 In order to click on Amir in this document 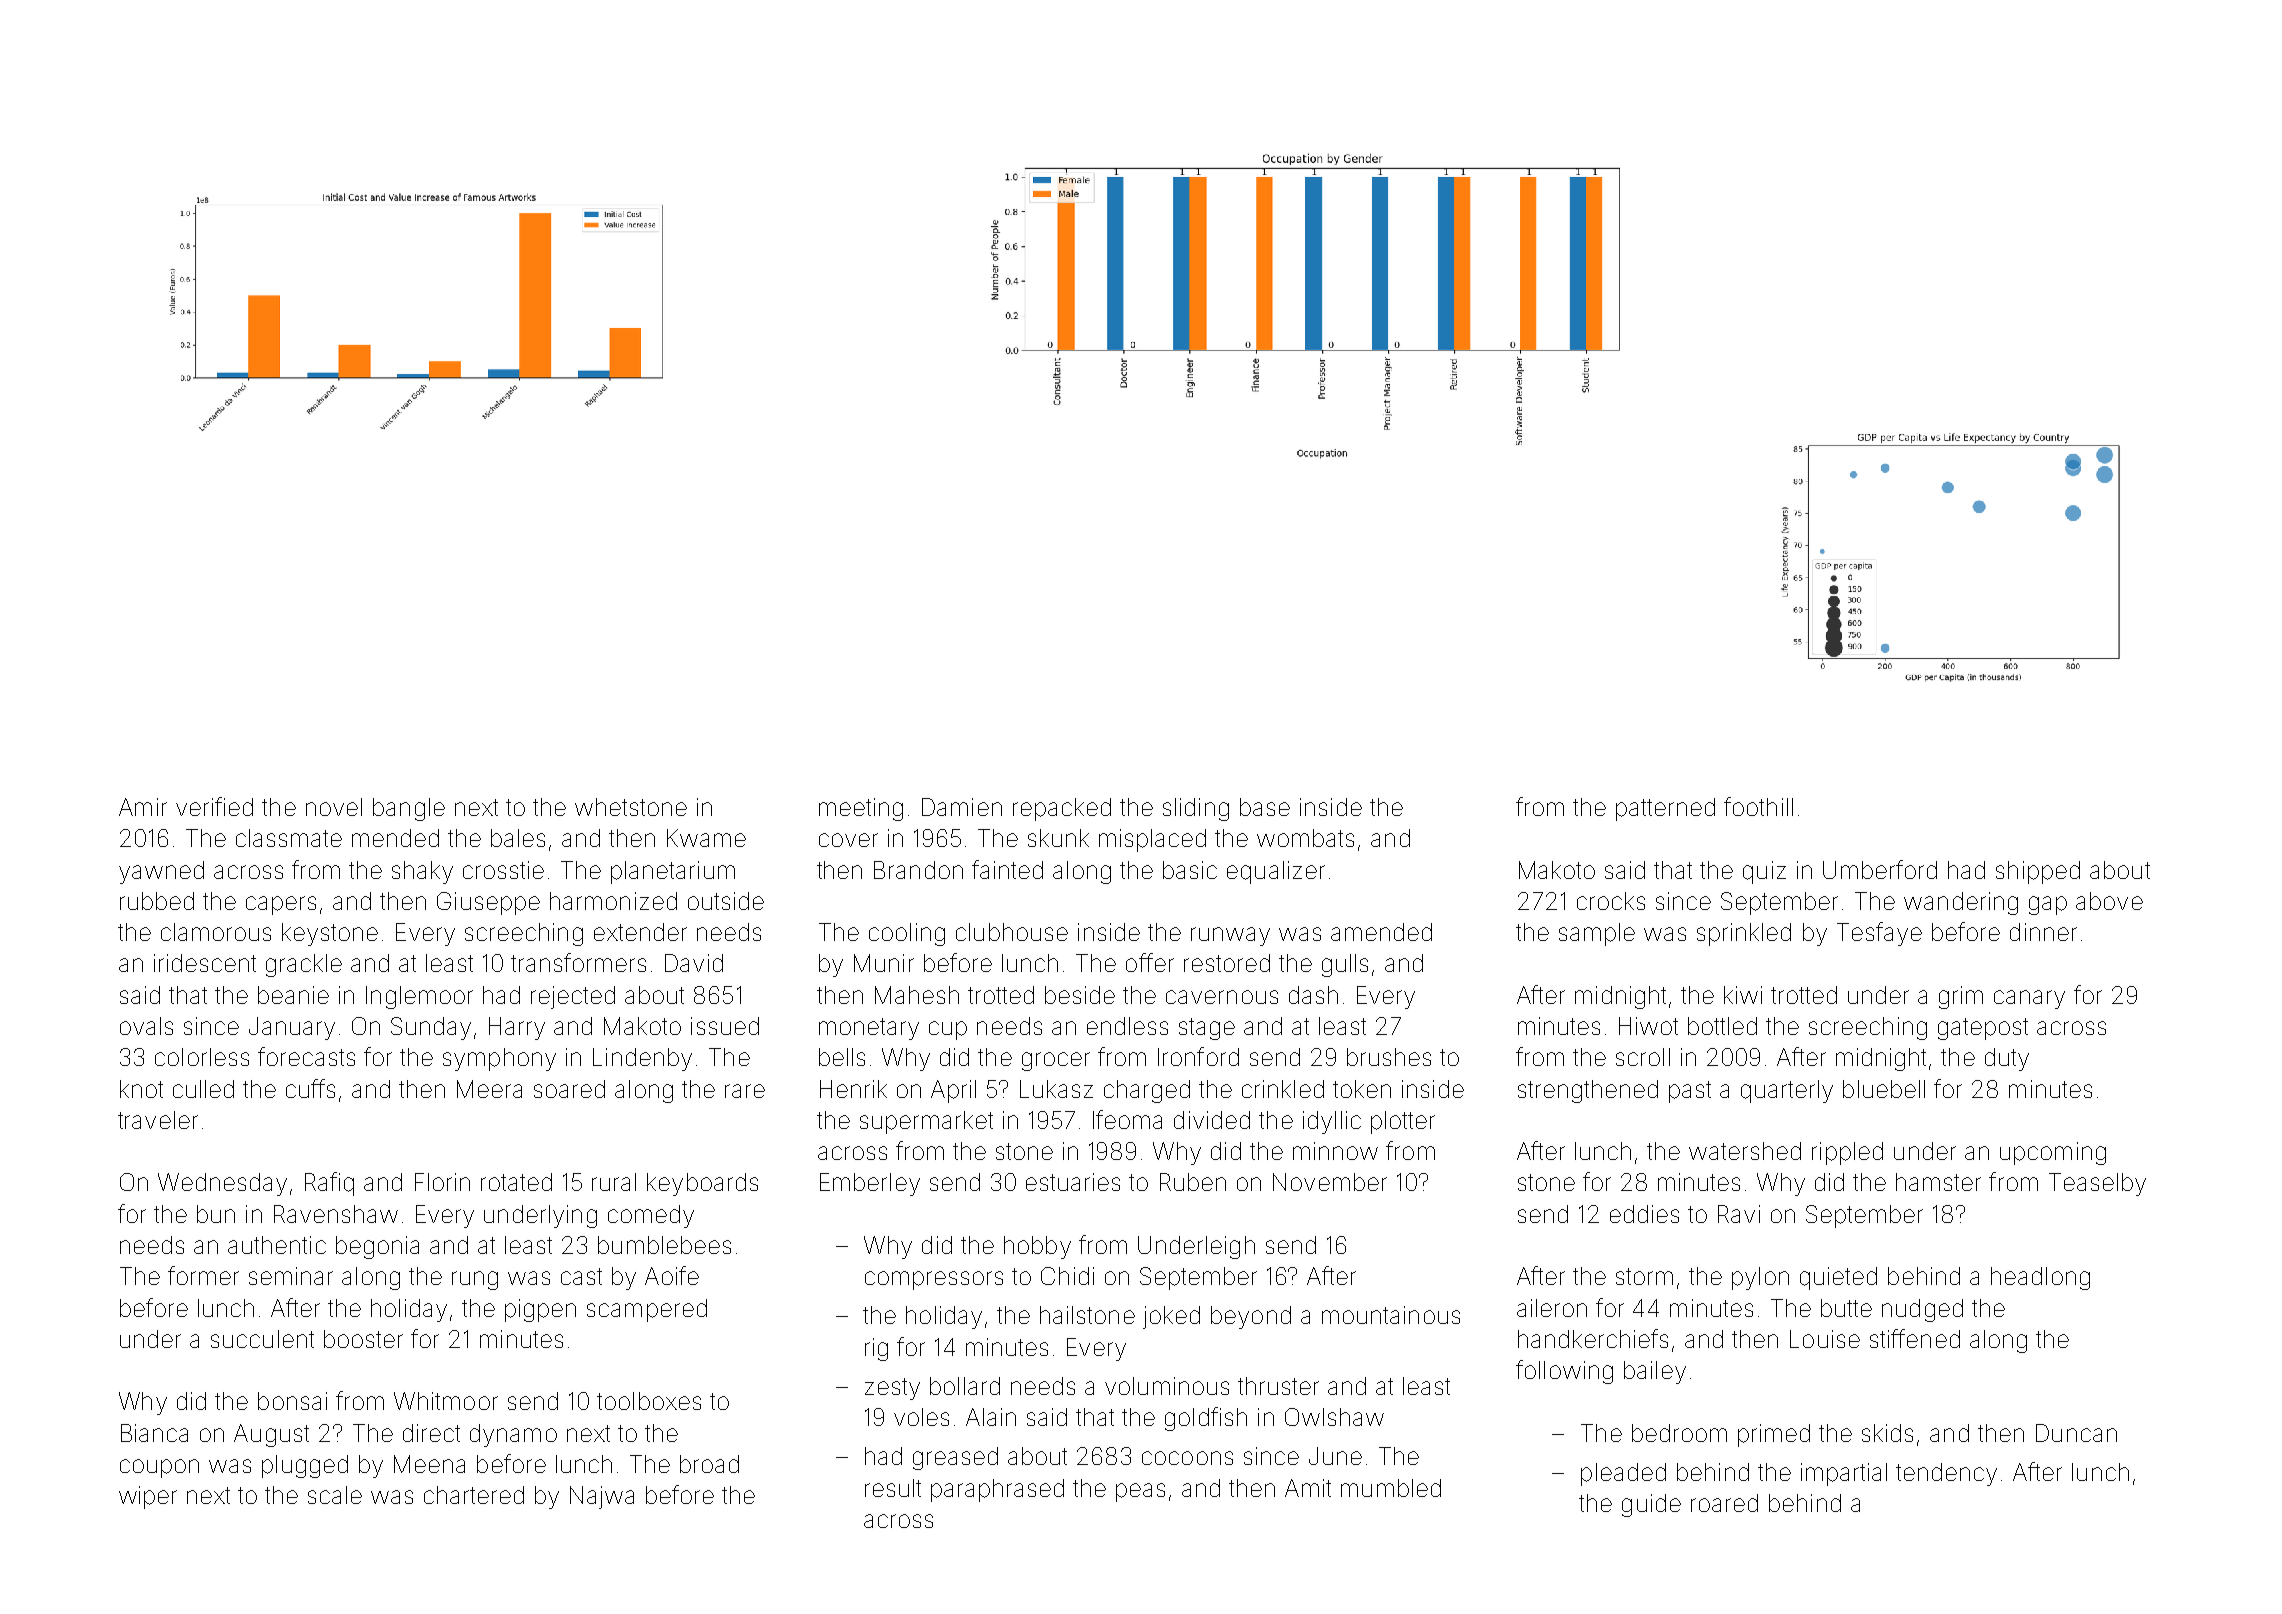, I will do `click(143, 807)`.
